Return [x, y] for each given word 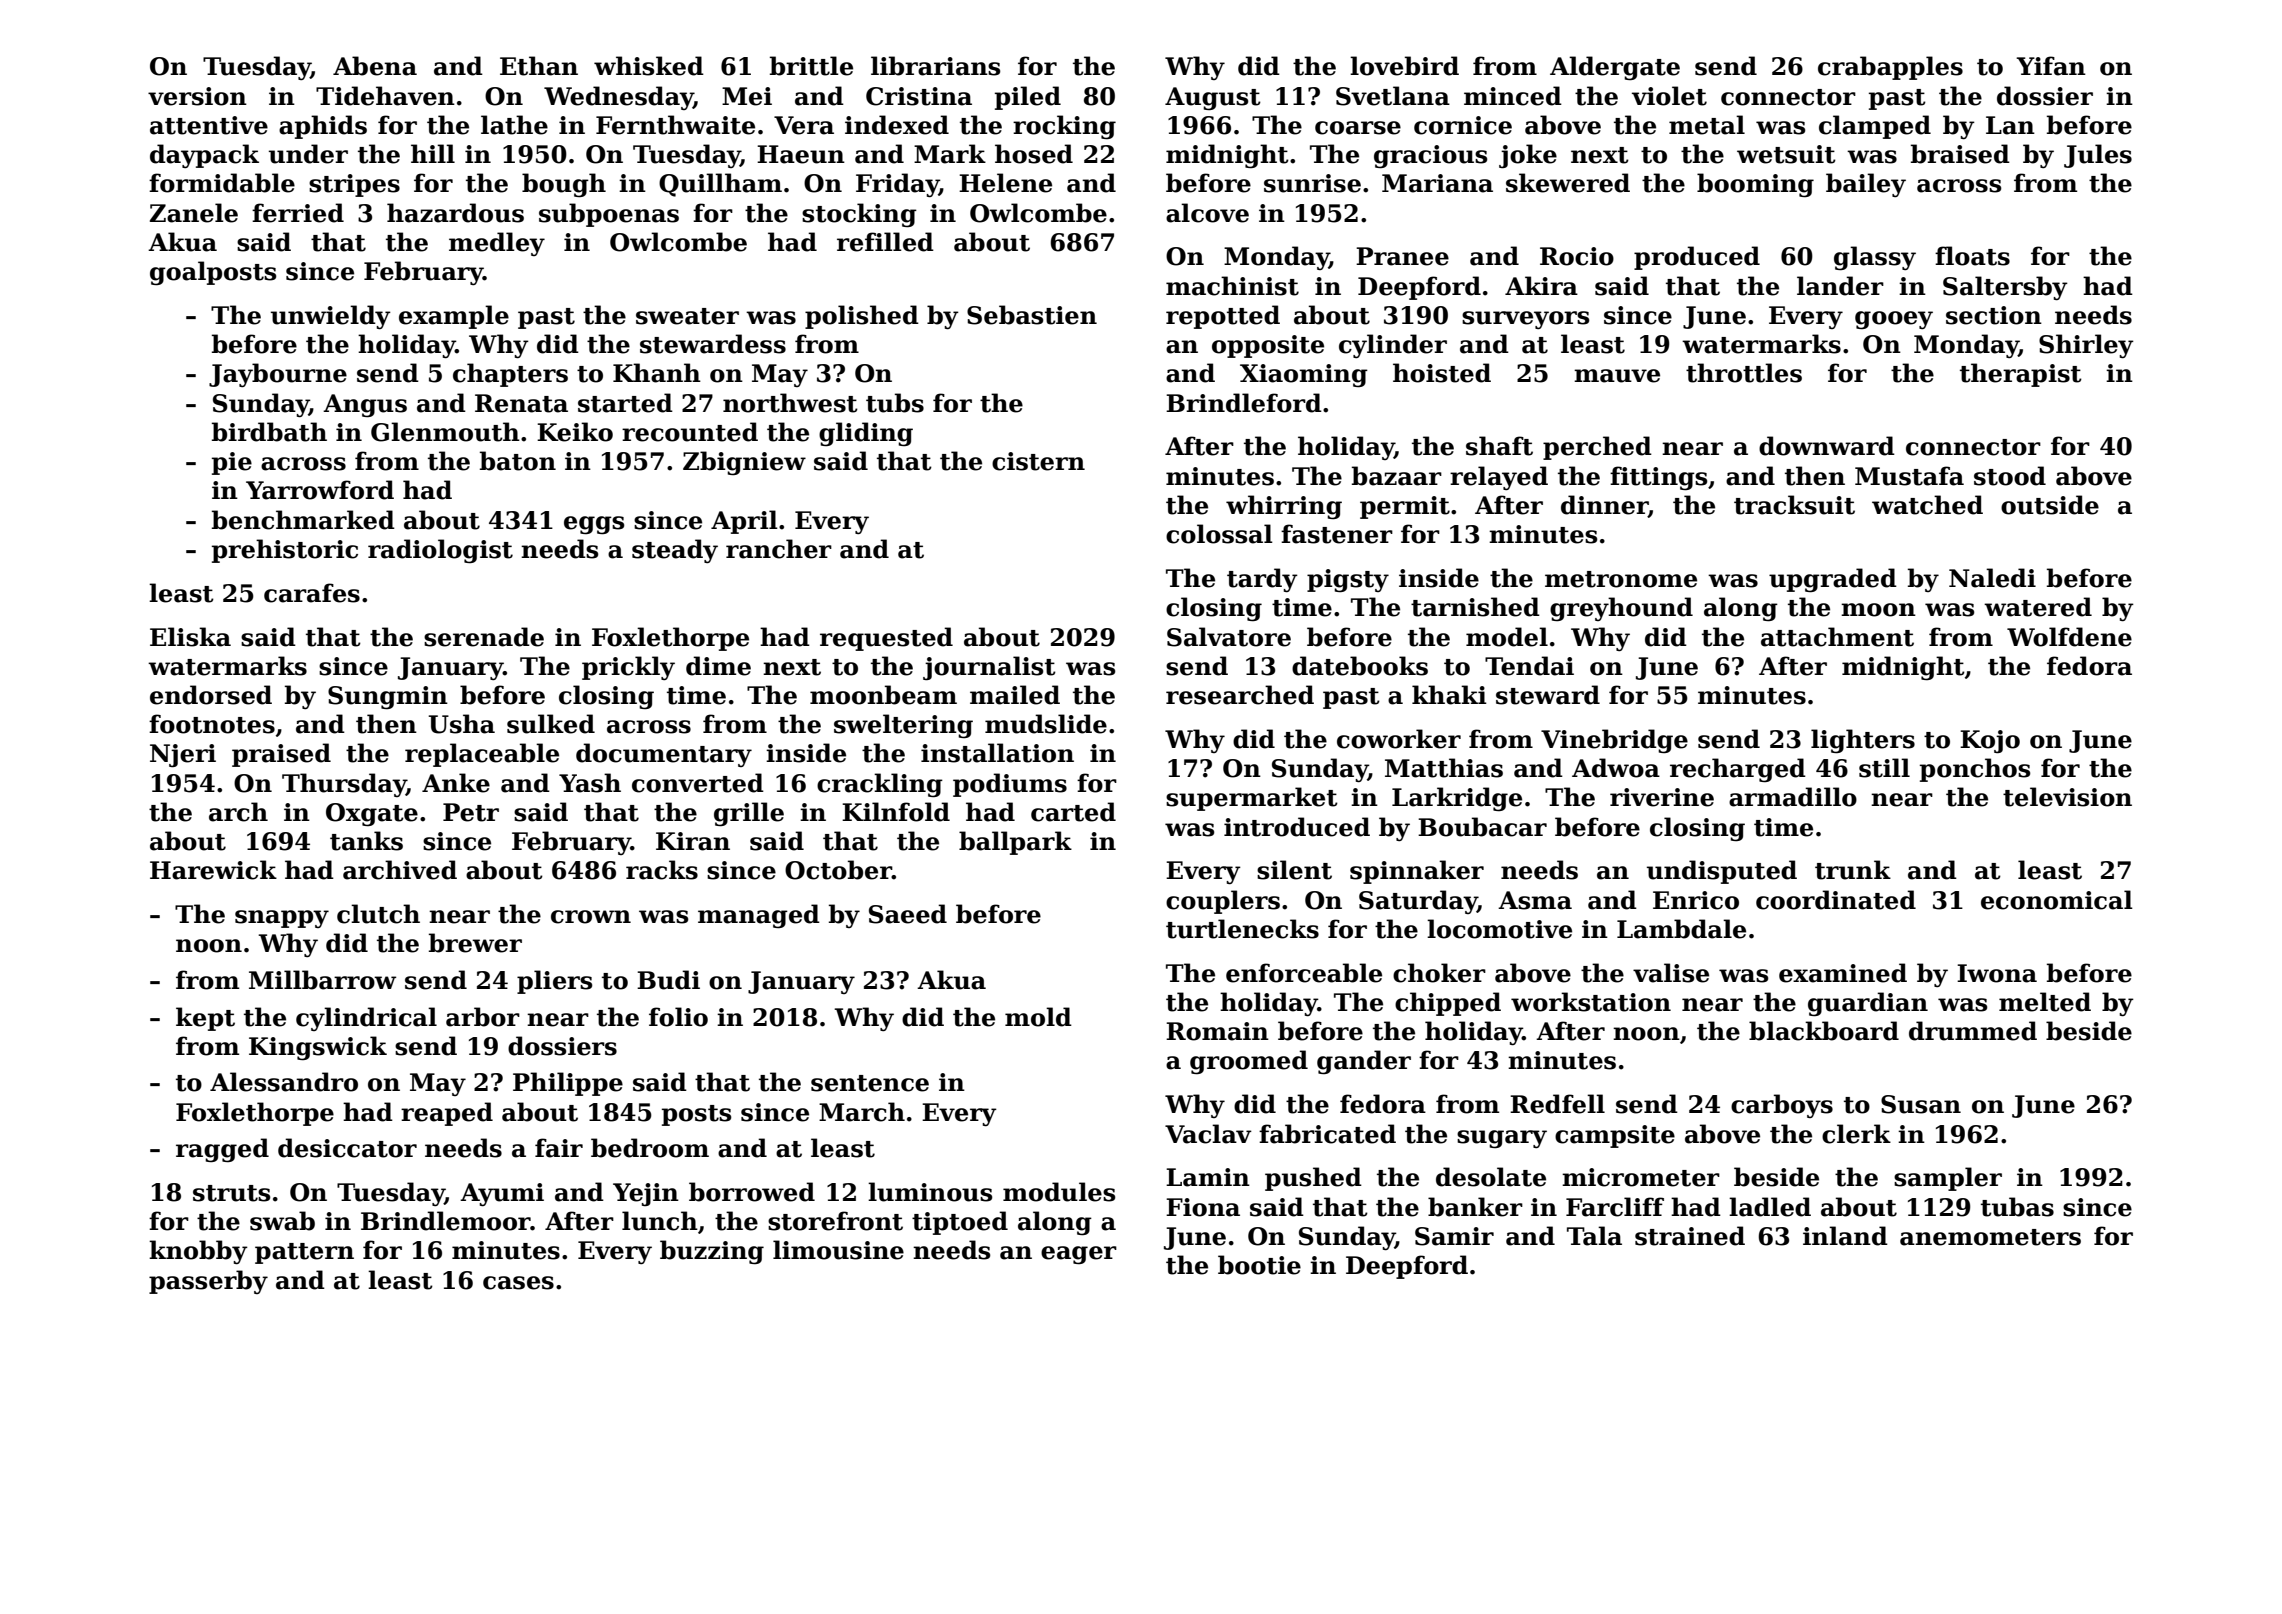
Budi [668, 980]
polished [862, 317]
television [2067, 797]
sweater [687, 316]
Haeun [801, 154]
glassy [1875, 258]
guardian [1868, 1004]
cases [518, 1283]
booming [1755, 185]
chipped [1448, 1004]
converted [698, 783]
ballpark [1015, 843]
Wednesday [618, 98]
